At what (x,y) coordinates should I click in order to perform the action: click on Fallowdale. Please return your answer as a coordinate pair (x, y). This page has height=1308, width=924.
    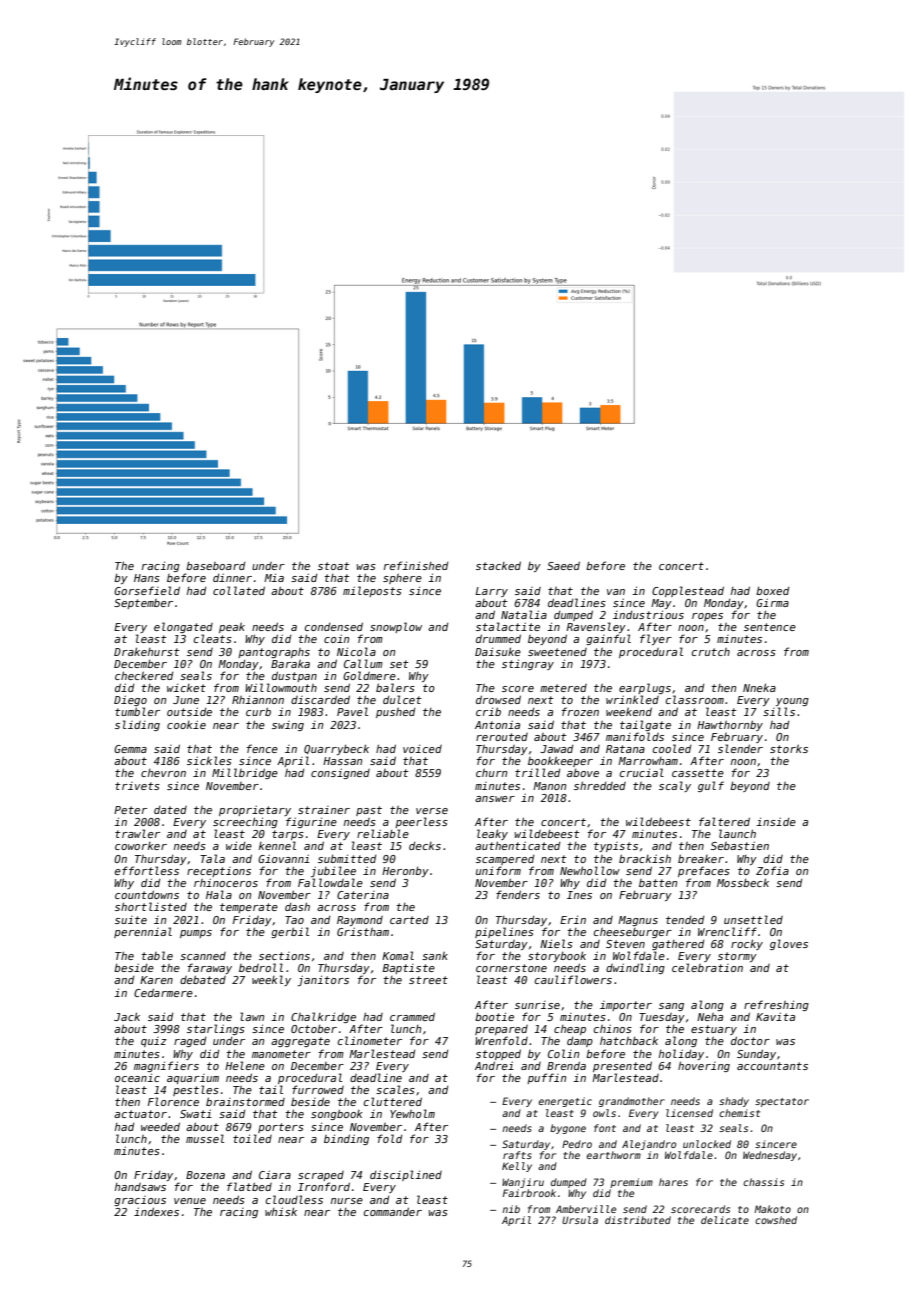
    Looking at the image, I should click on (330, 882).
